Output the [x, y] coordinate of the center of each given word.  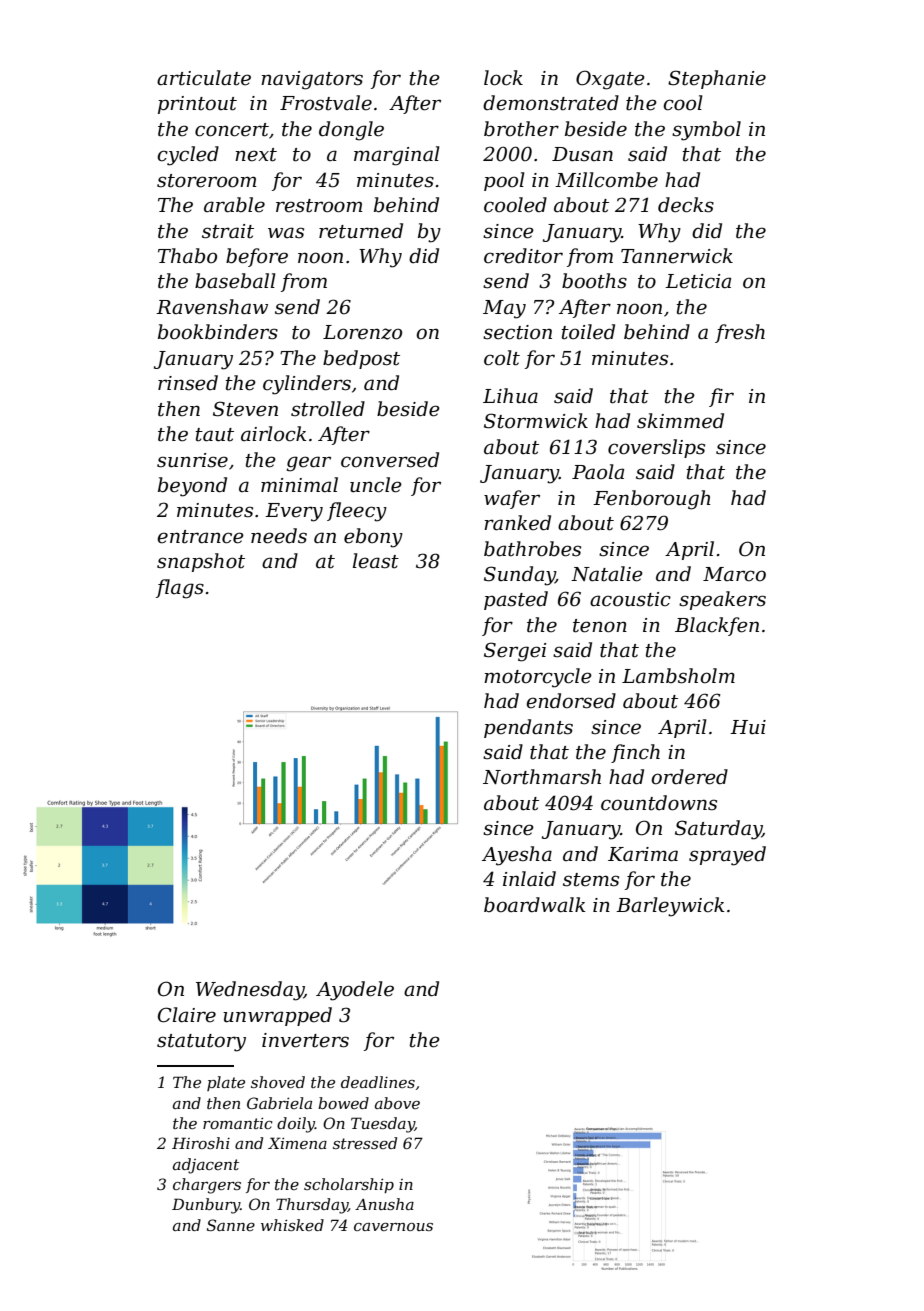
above [397, 1103]
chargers [207, 1186]
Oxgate [610, 80]
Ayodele [355, 991]
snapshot [201, 562]
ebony [373, 538]
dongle [351, 131]
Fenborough [652, 500]
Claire [187, 1015]
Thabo [187, 256]
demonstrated [551, 103]
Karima [643, 854]
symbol [706, 131]
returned [361, 231]
